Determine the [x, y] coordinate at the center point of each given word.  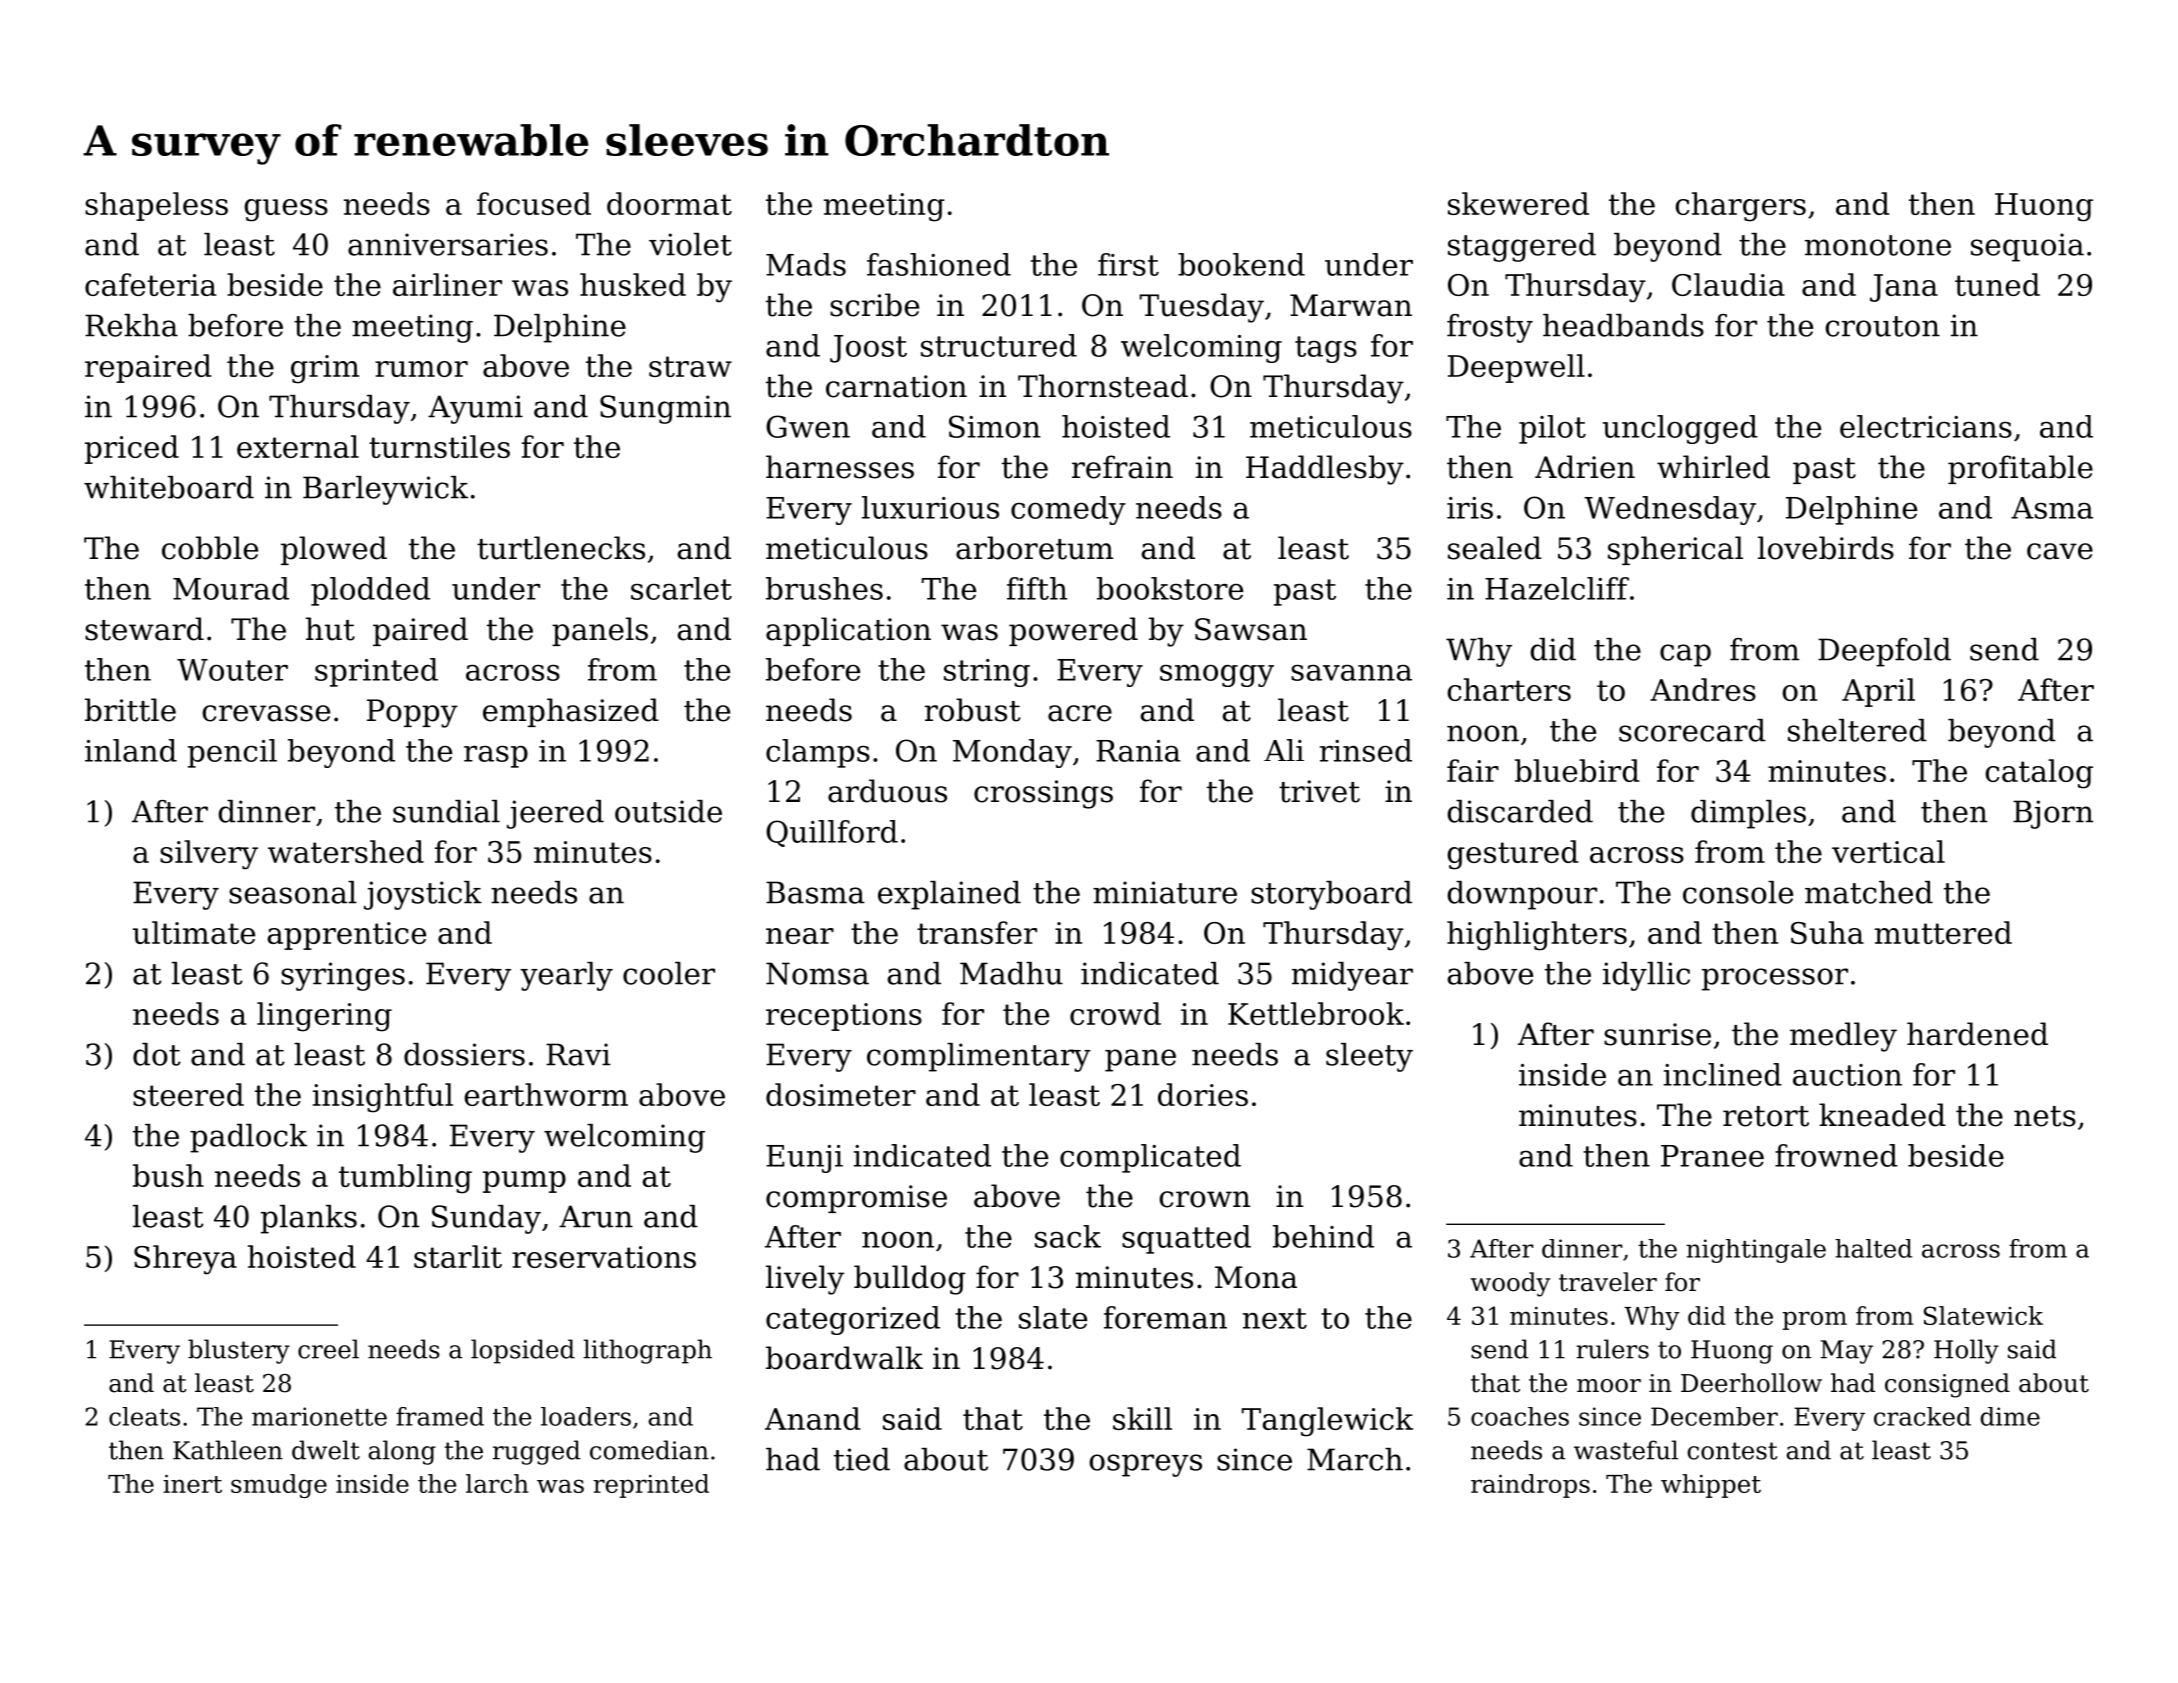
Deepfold [1884, 652]
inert [192, 1484]
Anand [812, 1418]
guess [286, 210]
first [1128, 264]
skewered [1518, 203]
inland [131, 750]
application [848, 631]
